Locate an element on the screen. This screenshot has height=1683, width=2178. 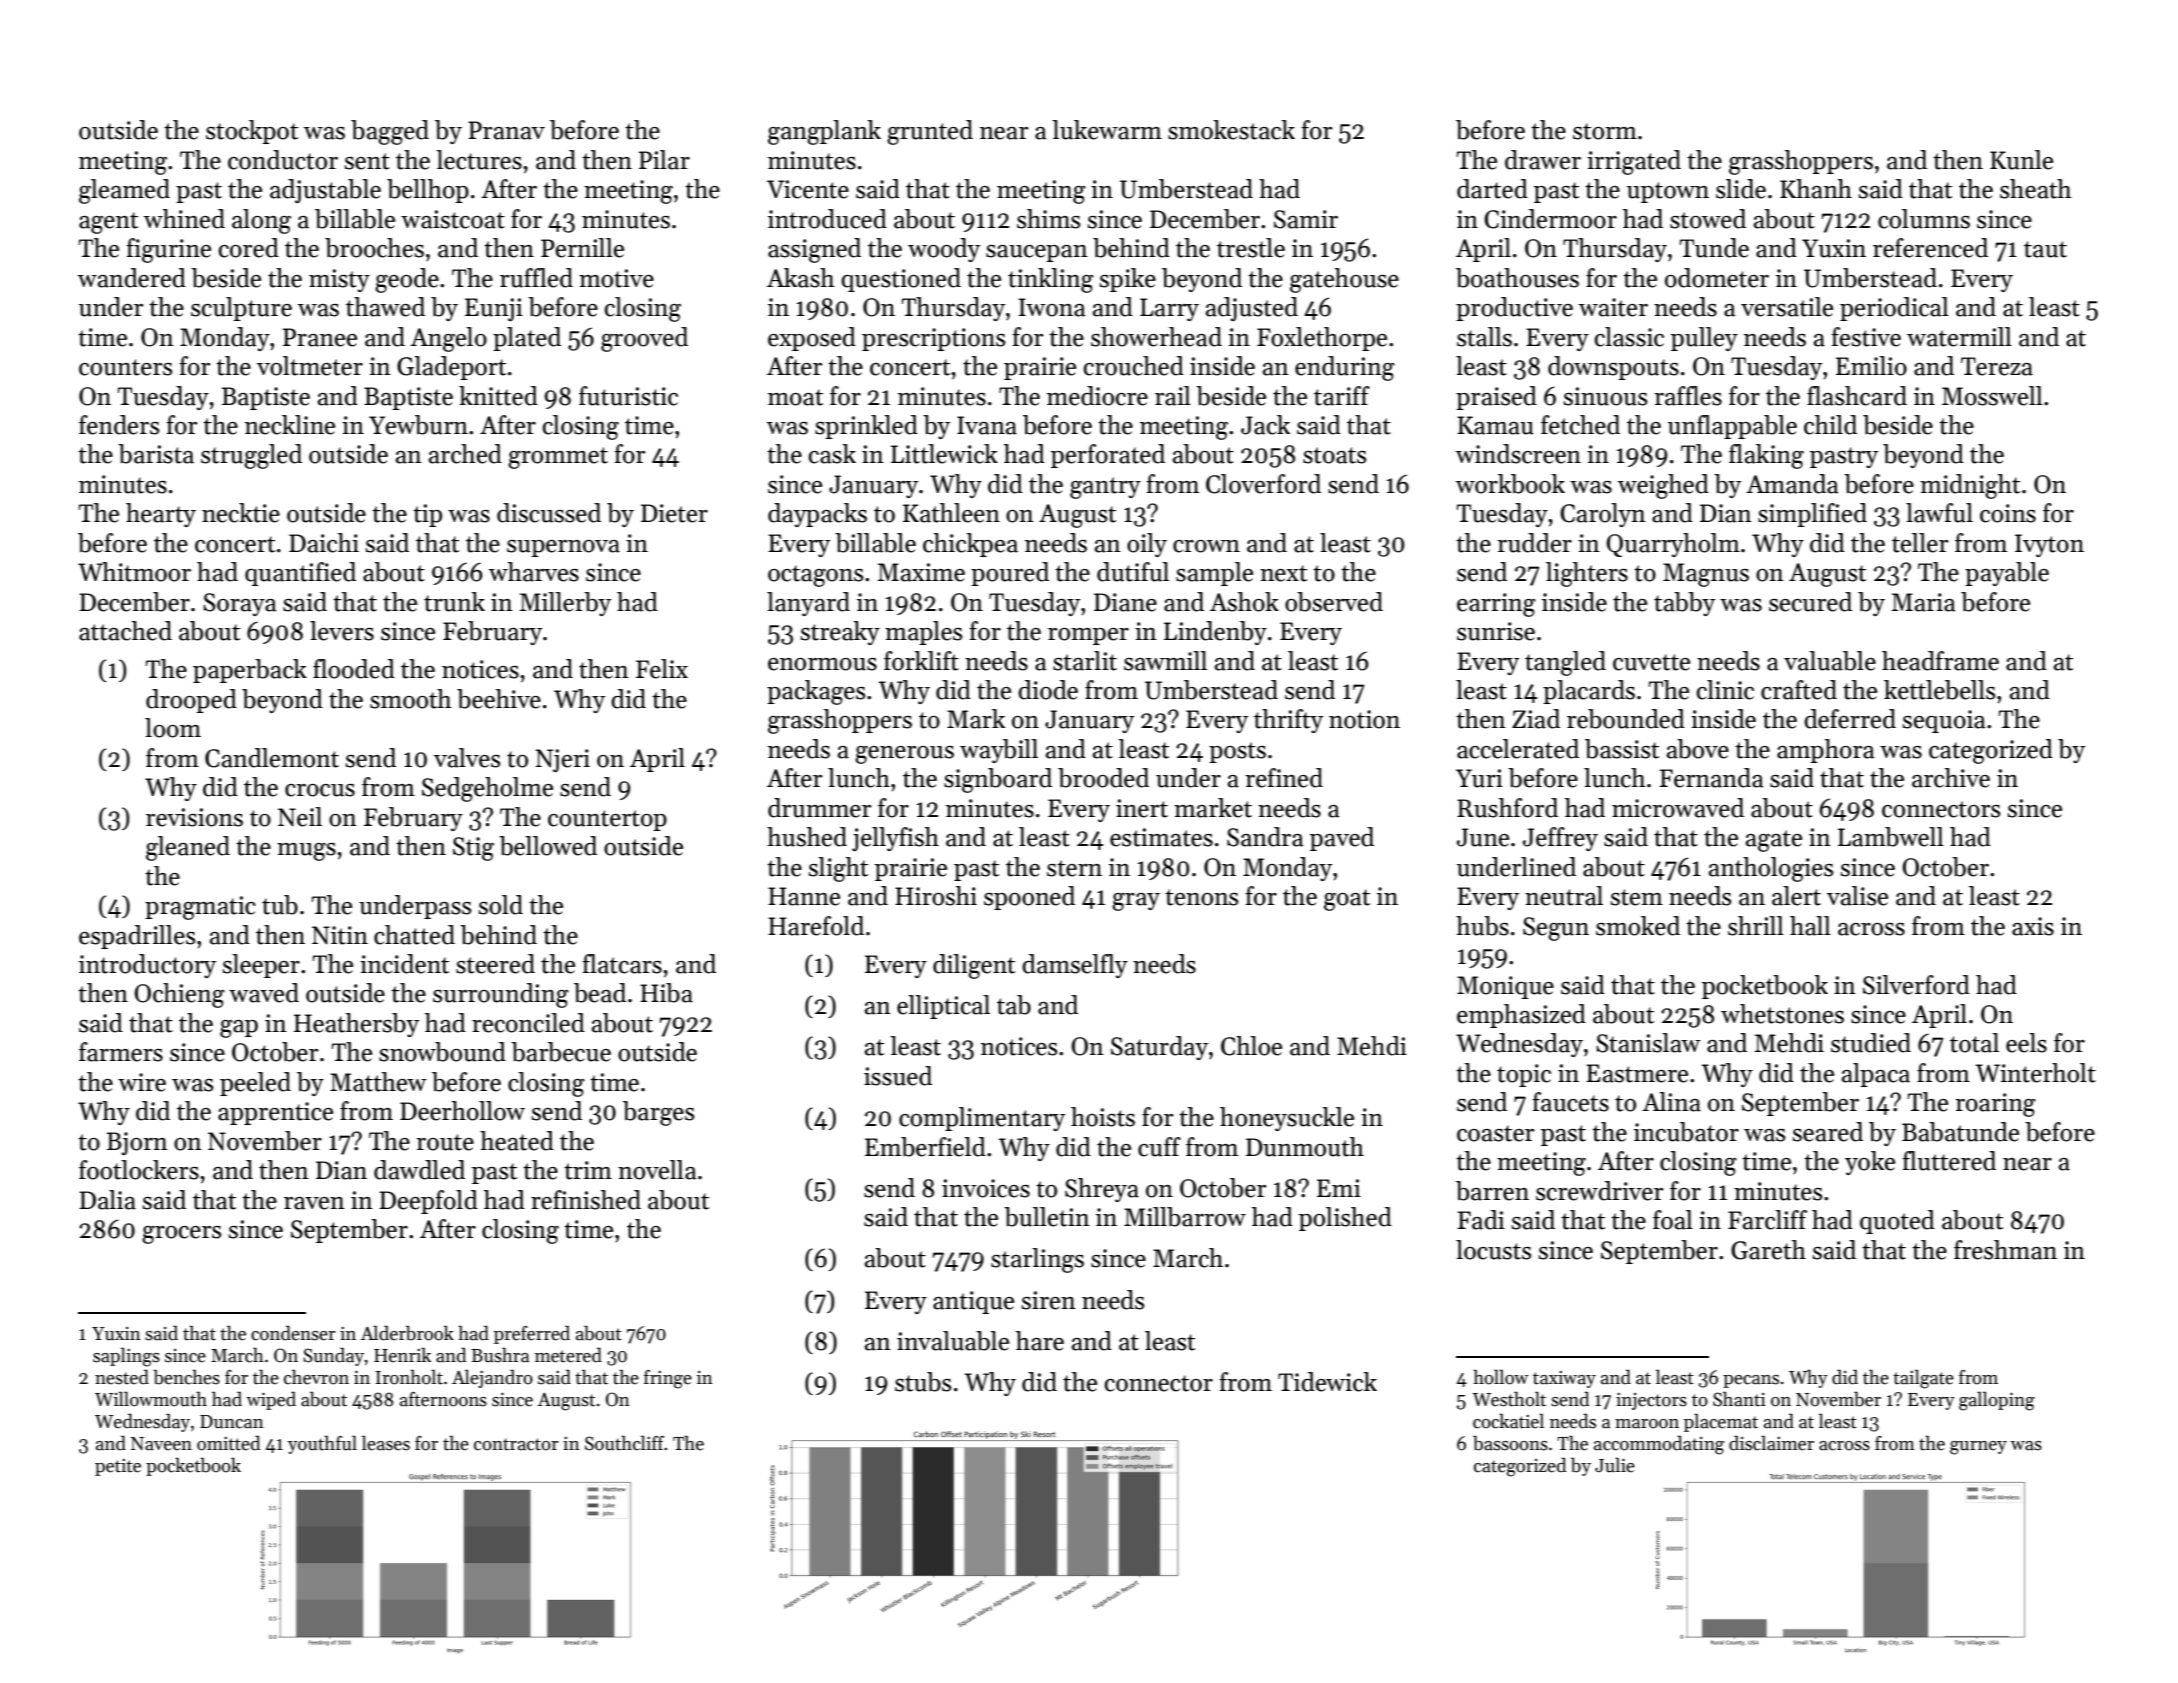
hoists is located at coordinates (1103, 1117).
